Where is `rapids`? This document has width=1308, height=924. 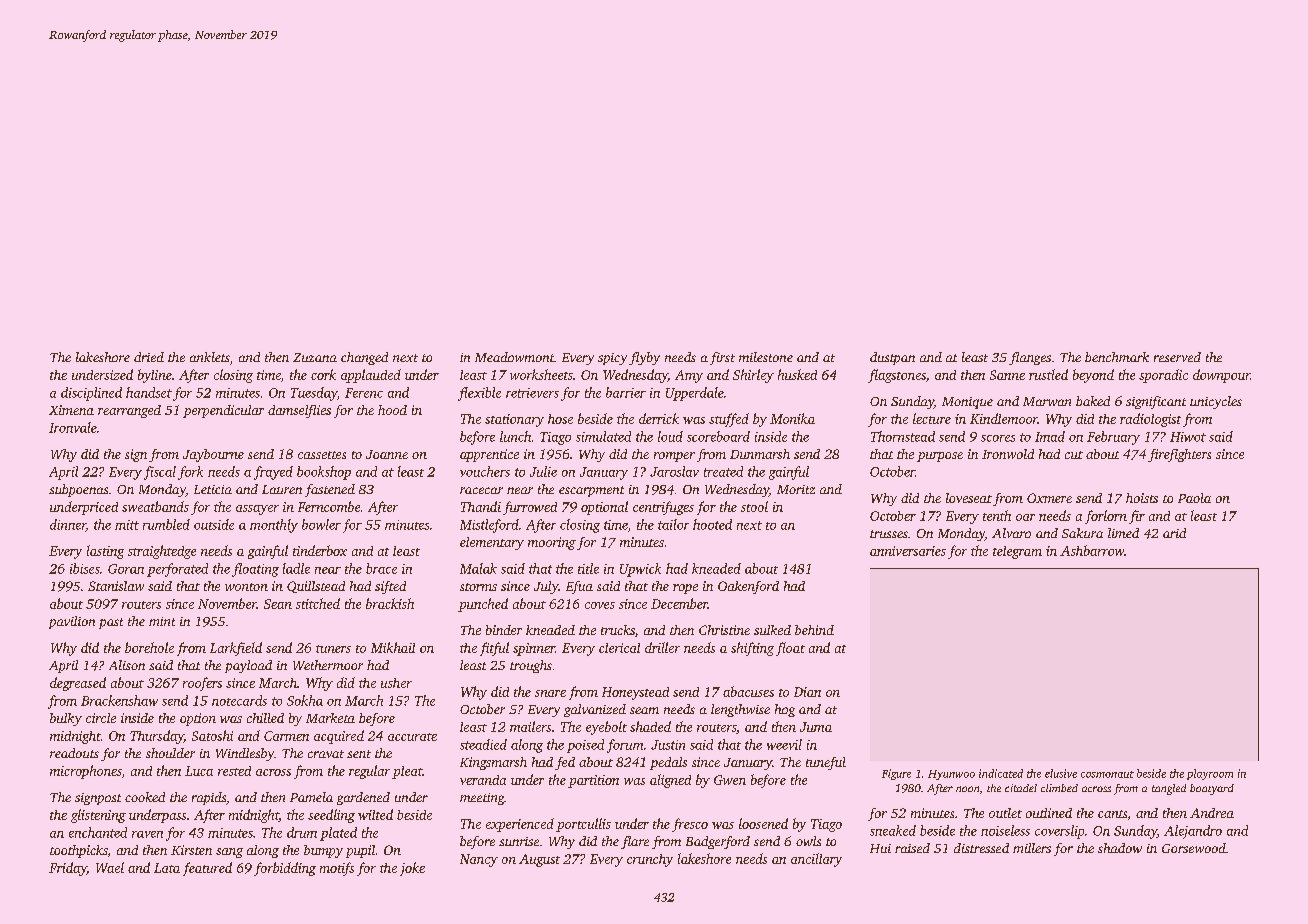
rapids is located at coordinates (209, 798).
